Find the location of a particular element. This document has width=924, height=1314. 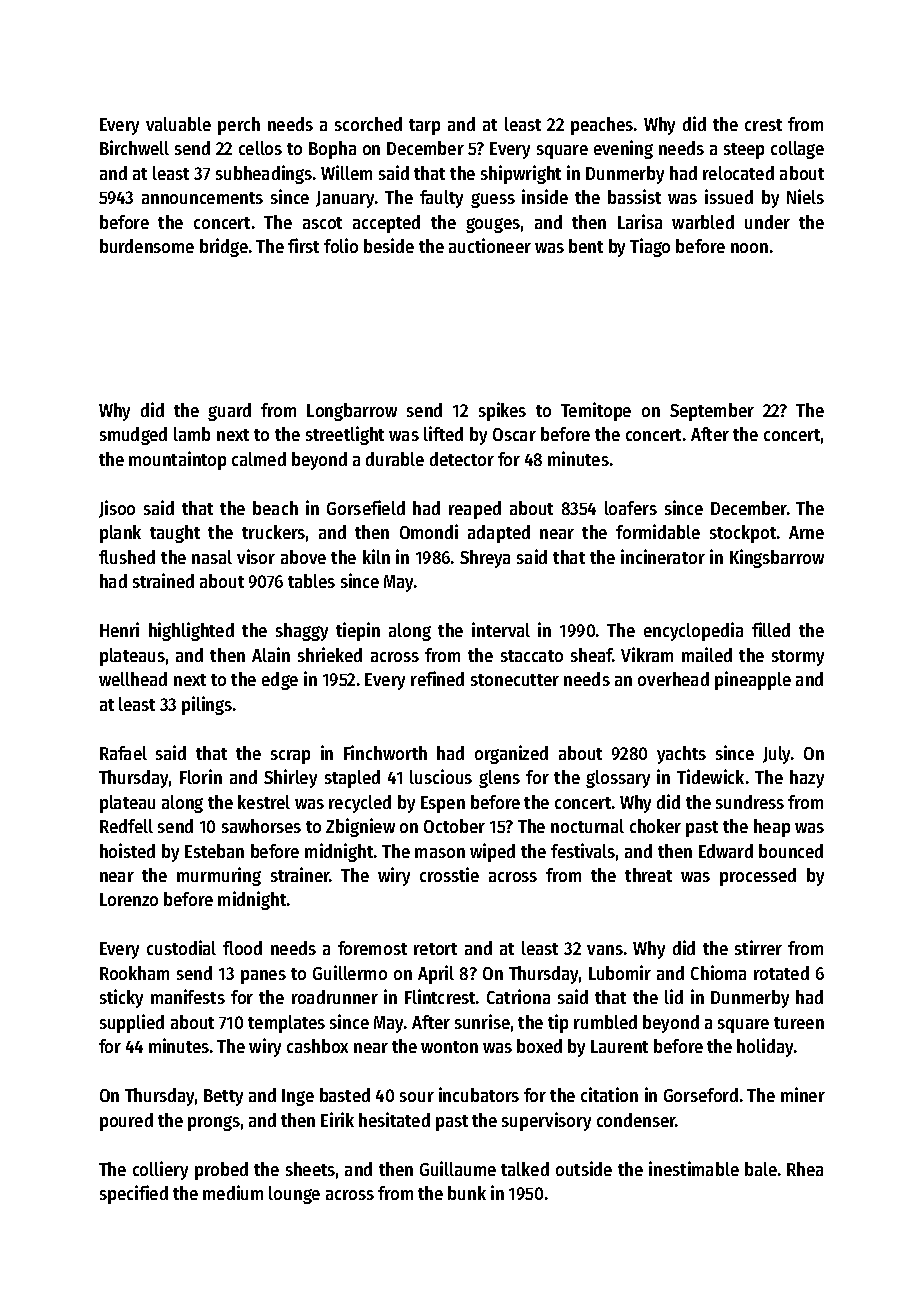

shipwright is located at coordinates (521, 174).
